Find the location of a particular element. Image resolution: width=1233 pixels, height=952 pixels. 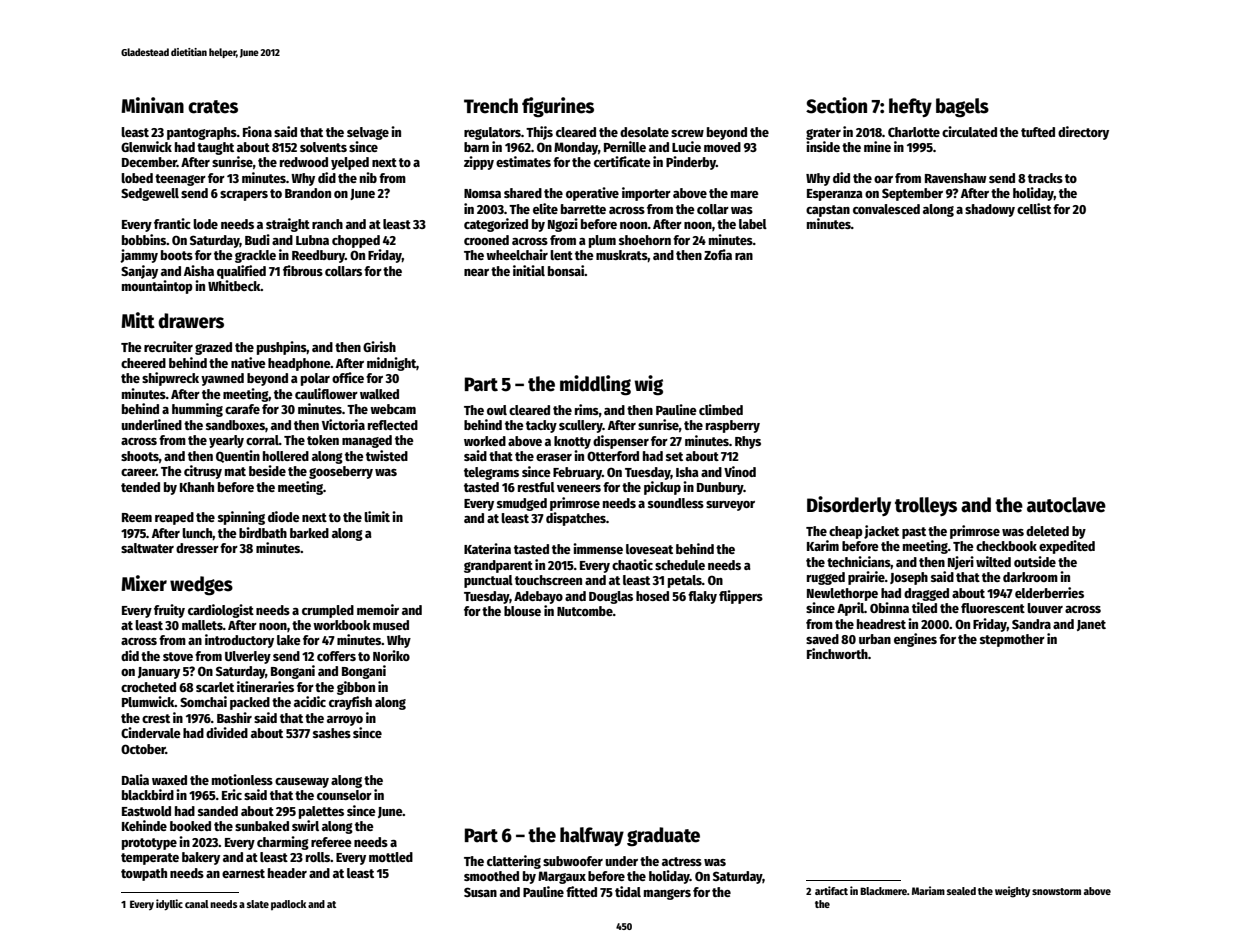

screw is located at coordinates (687, 133).
